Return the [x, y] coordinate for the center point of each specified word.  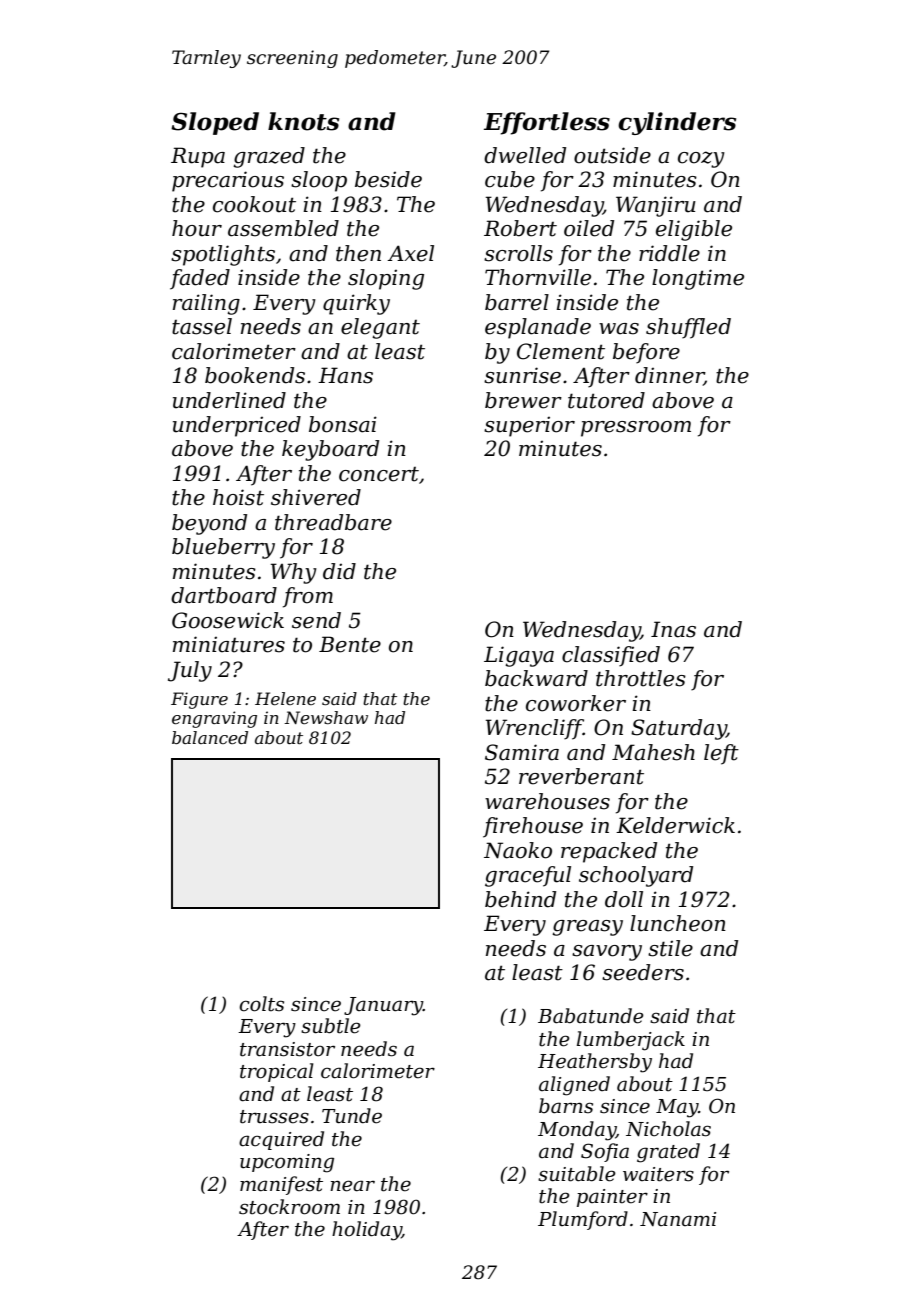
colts [261, 1004]
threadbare [333, 522]
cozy [701, 159]
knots [303, 121]
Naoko [518, 850]
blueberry [223, 548]
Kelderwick [675, 825]
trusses [274, 1117]
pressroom [636, 429]
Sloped [215, 123]
